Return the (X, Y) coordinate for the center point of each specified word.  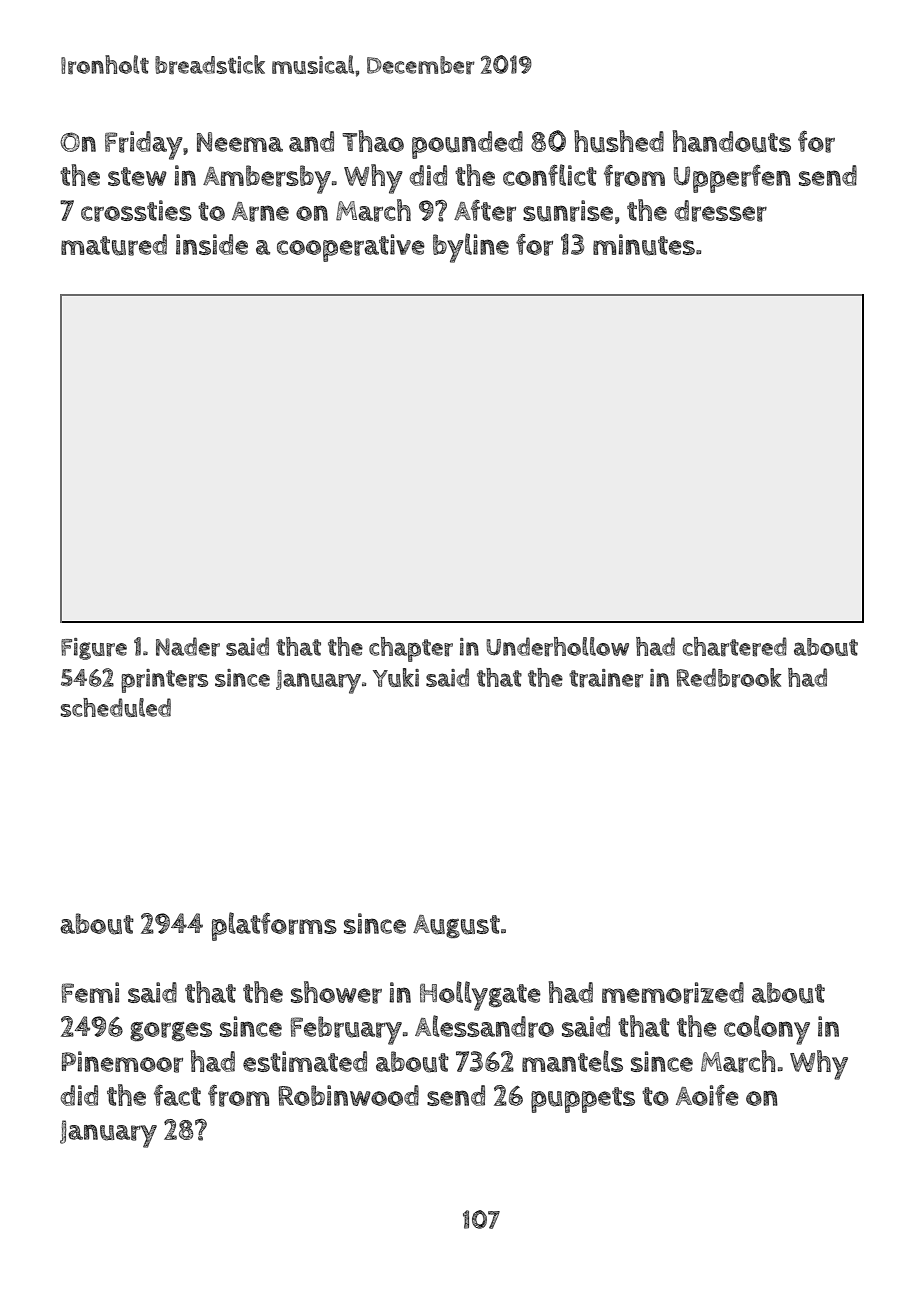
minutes (644, 245)
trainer (606, 678)
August (456, 927)
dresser (721, 211)
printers (164, 681)
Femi (90, 992)
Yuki (396, 677)
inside (212, 244)
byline (471, 248)
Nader (188, 647)
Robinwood (348, 1095)
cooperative (351, 248)
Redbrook (729, 678)
